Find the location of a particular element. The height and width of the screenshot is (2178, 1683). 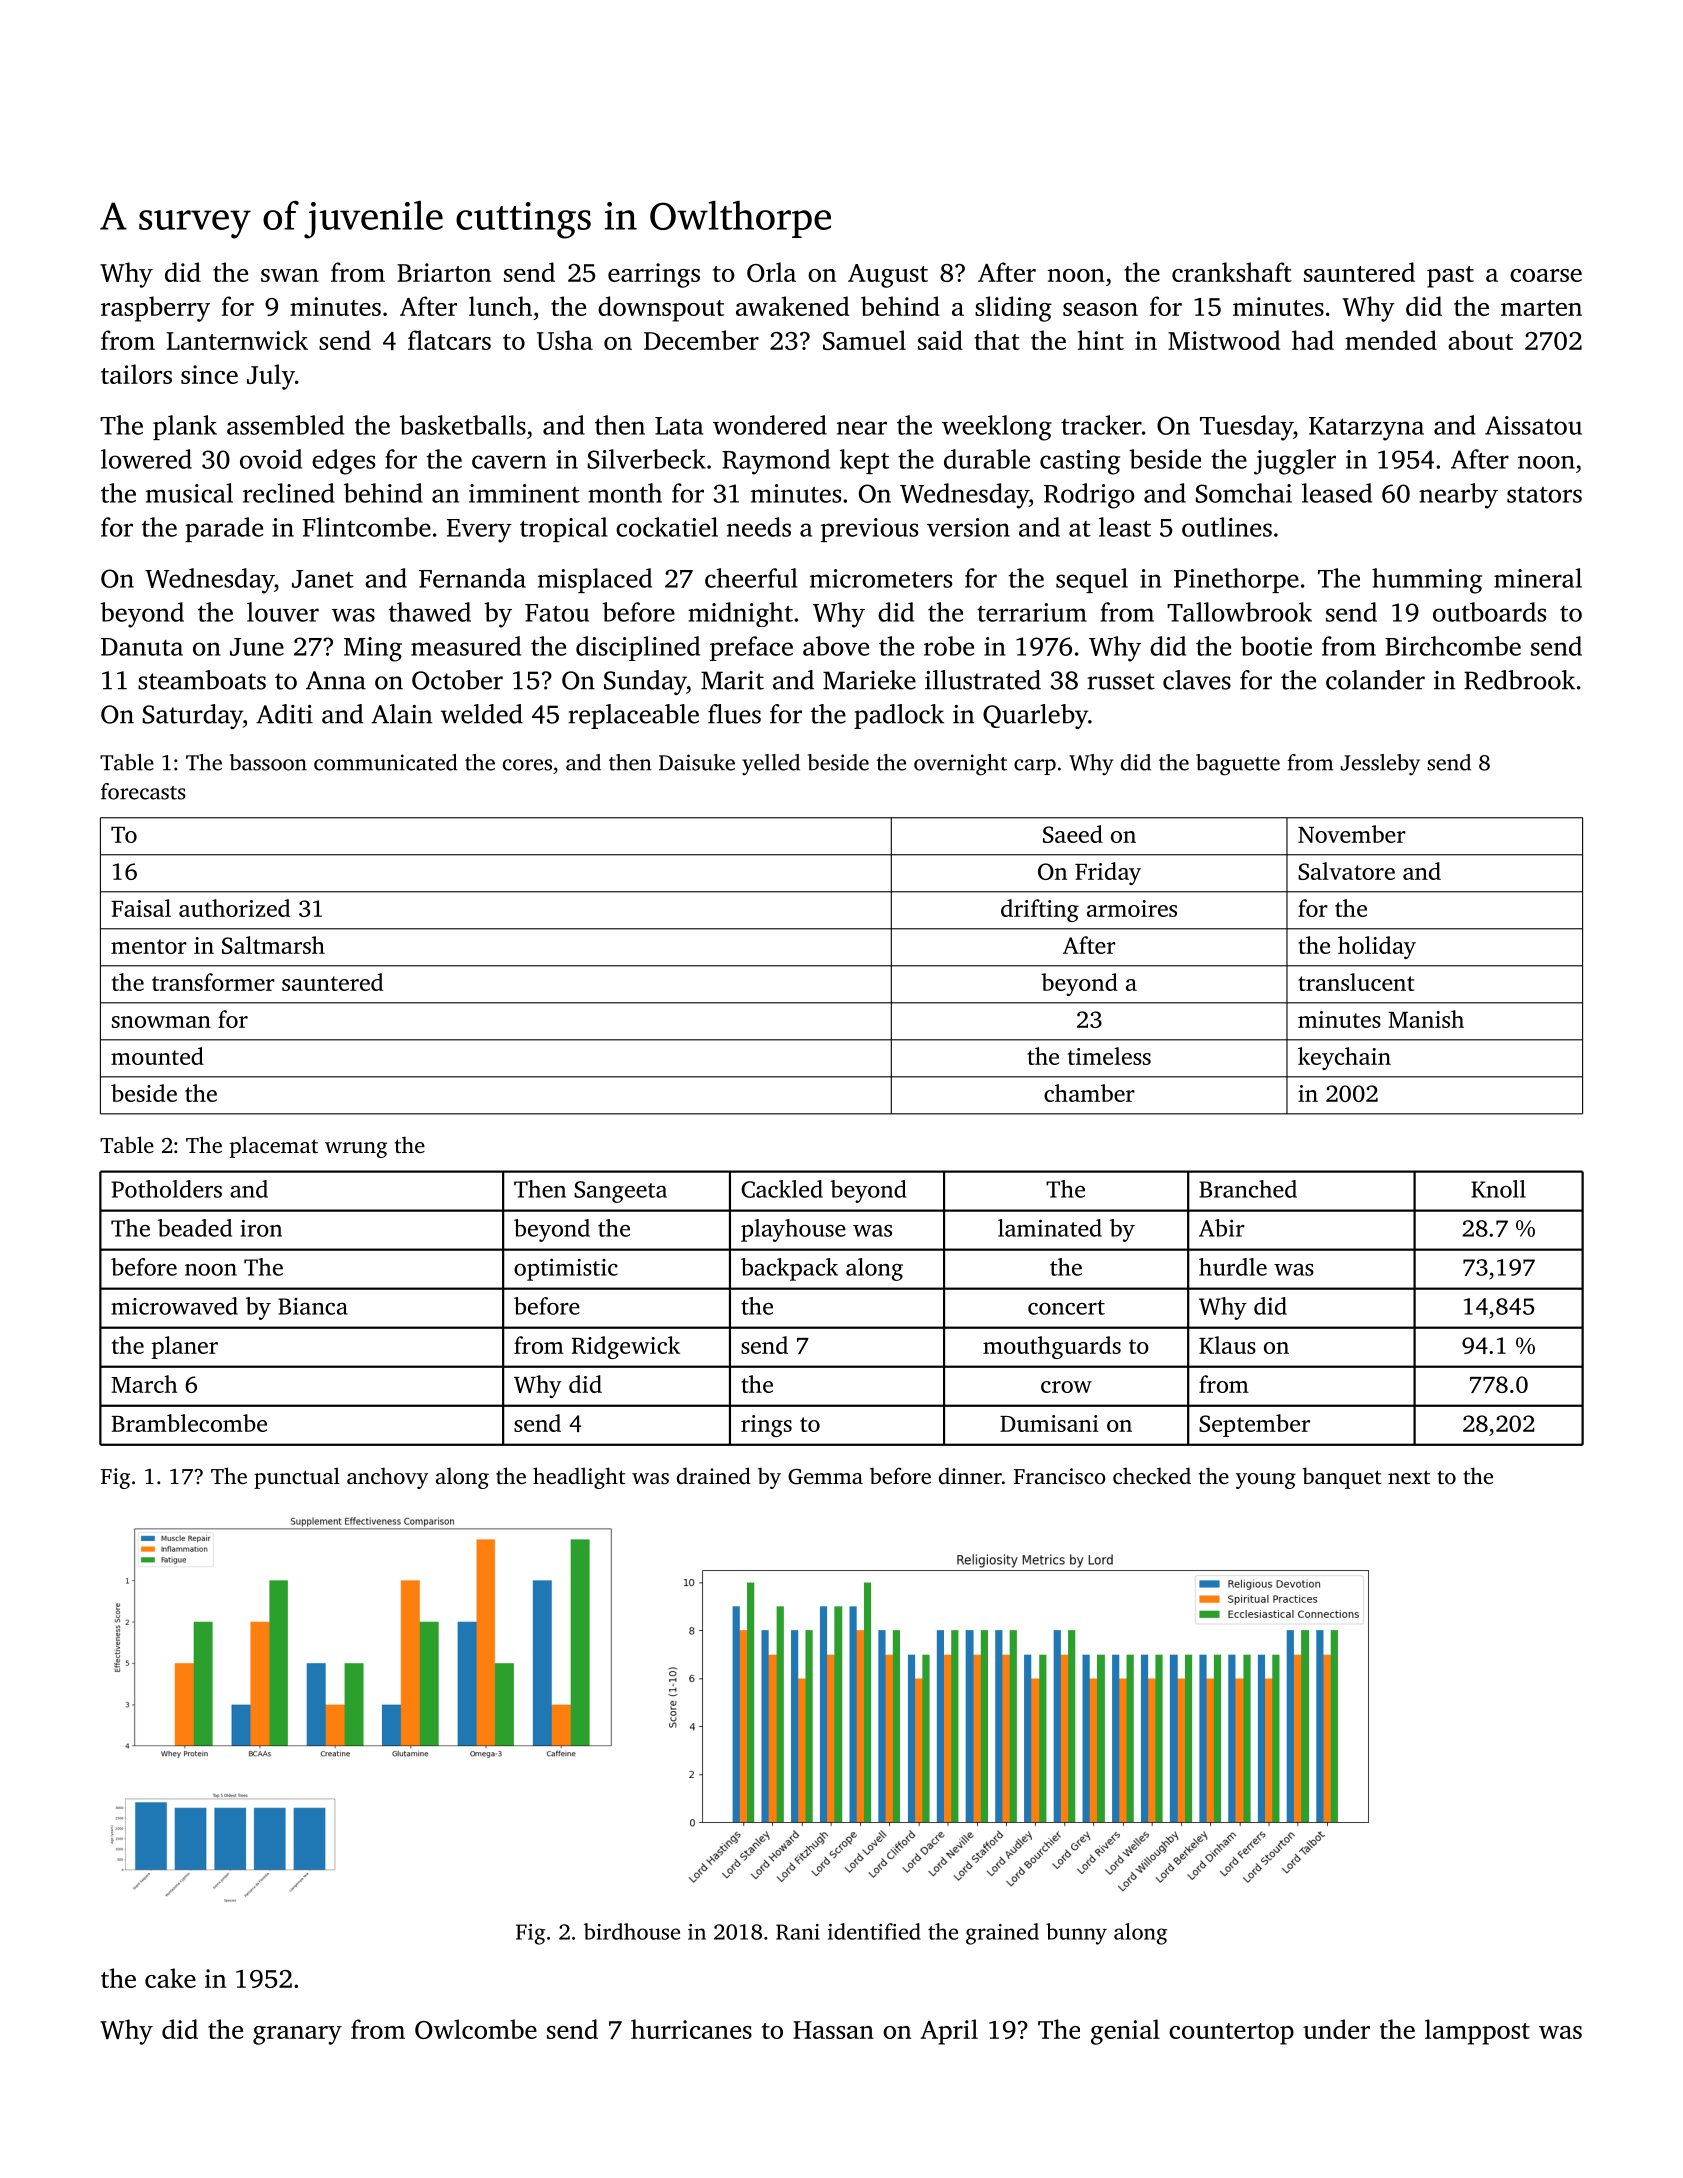

mended is located at coordinates (1391, 340).
